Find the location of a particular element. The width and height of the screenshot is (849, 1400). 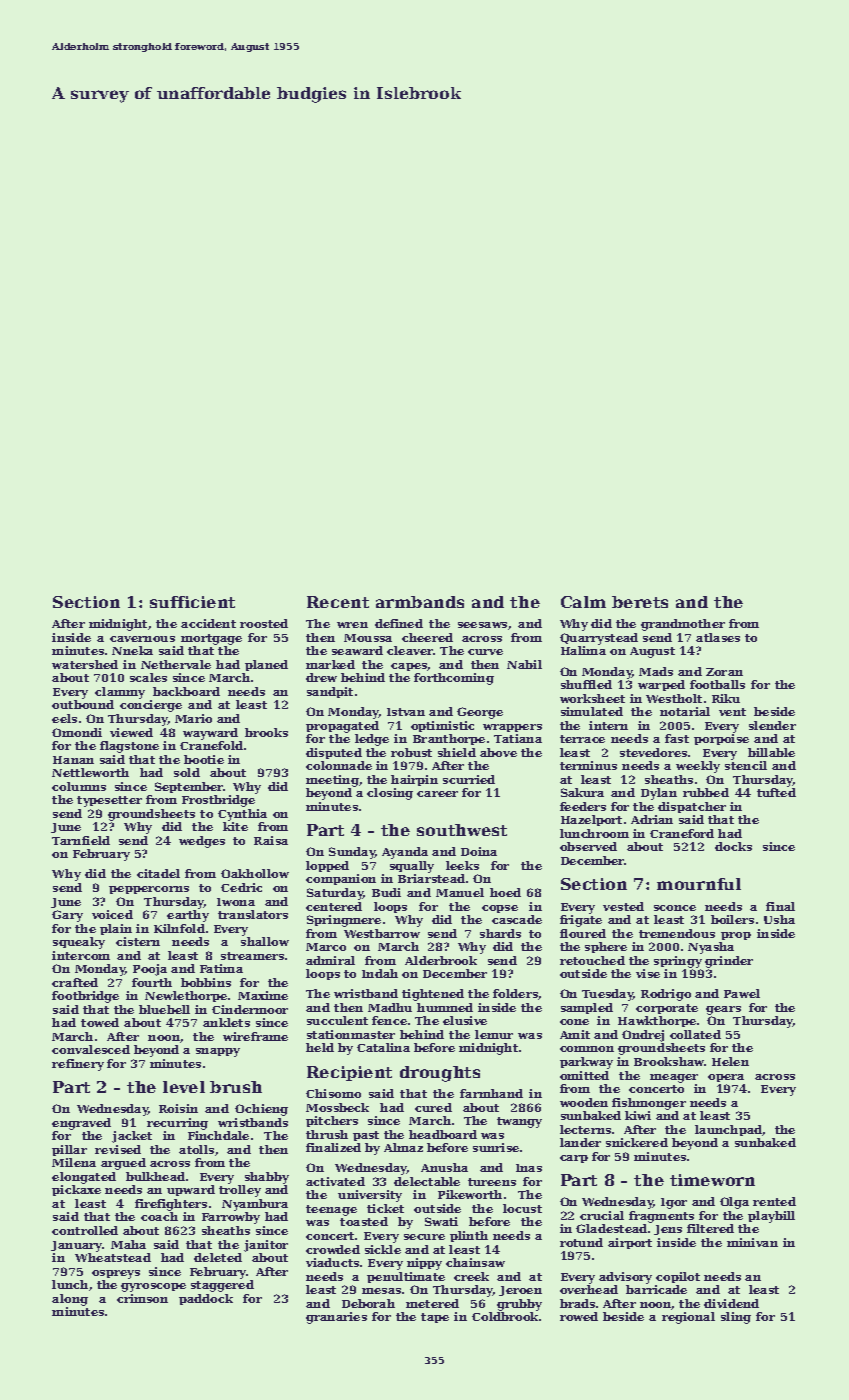

berets is located at coordinates (640, 602).
